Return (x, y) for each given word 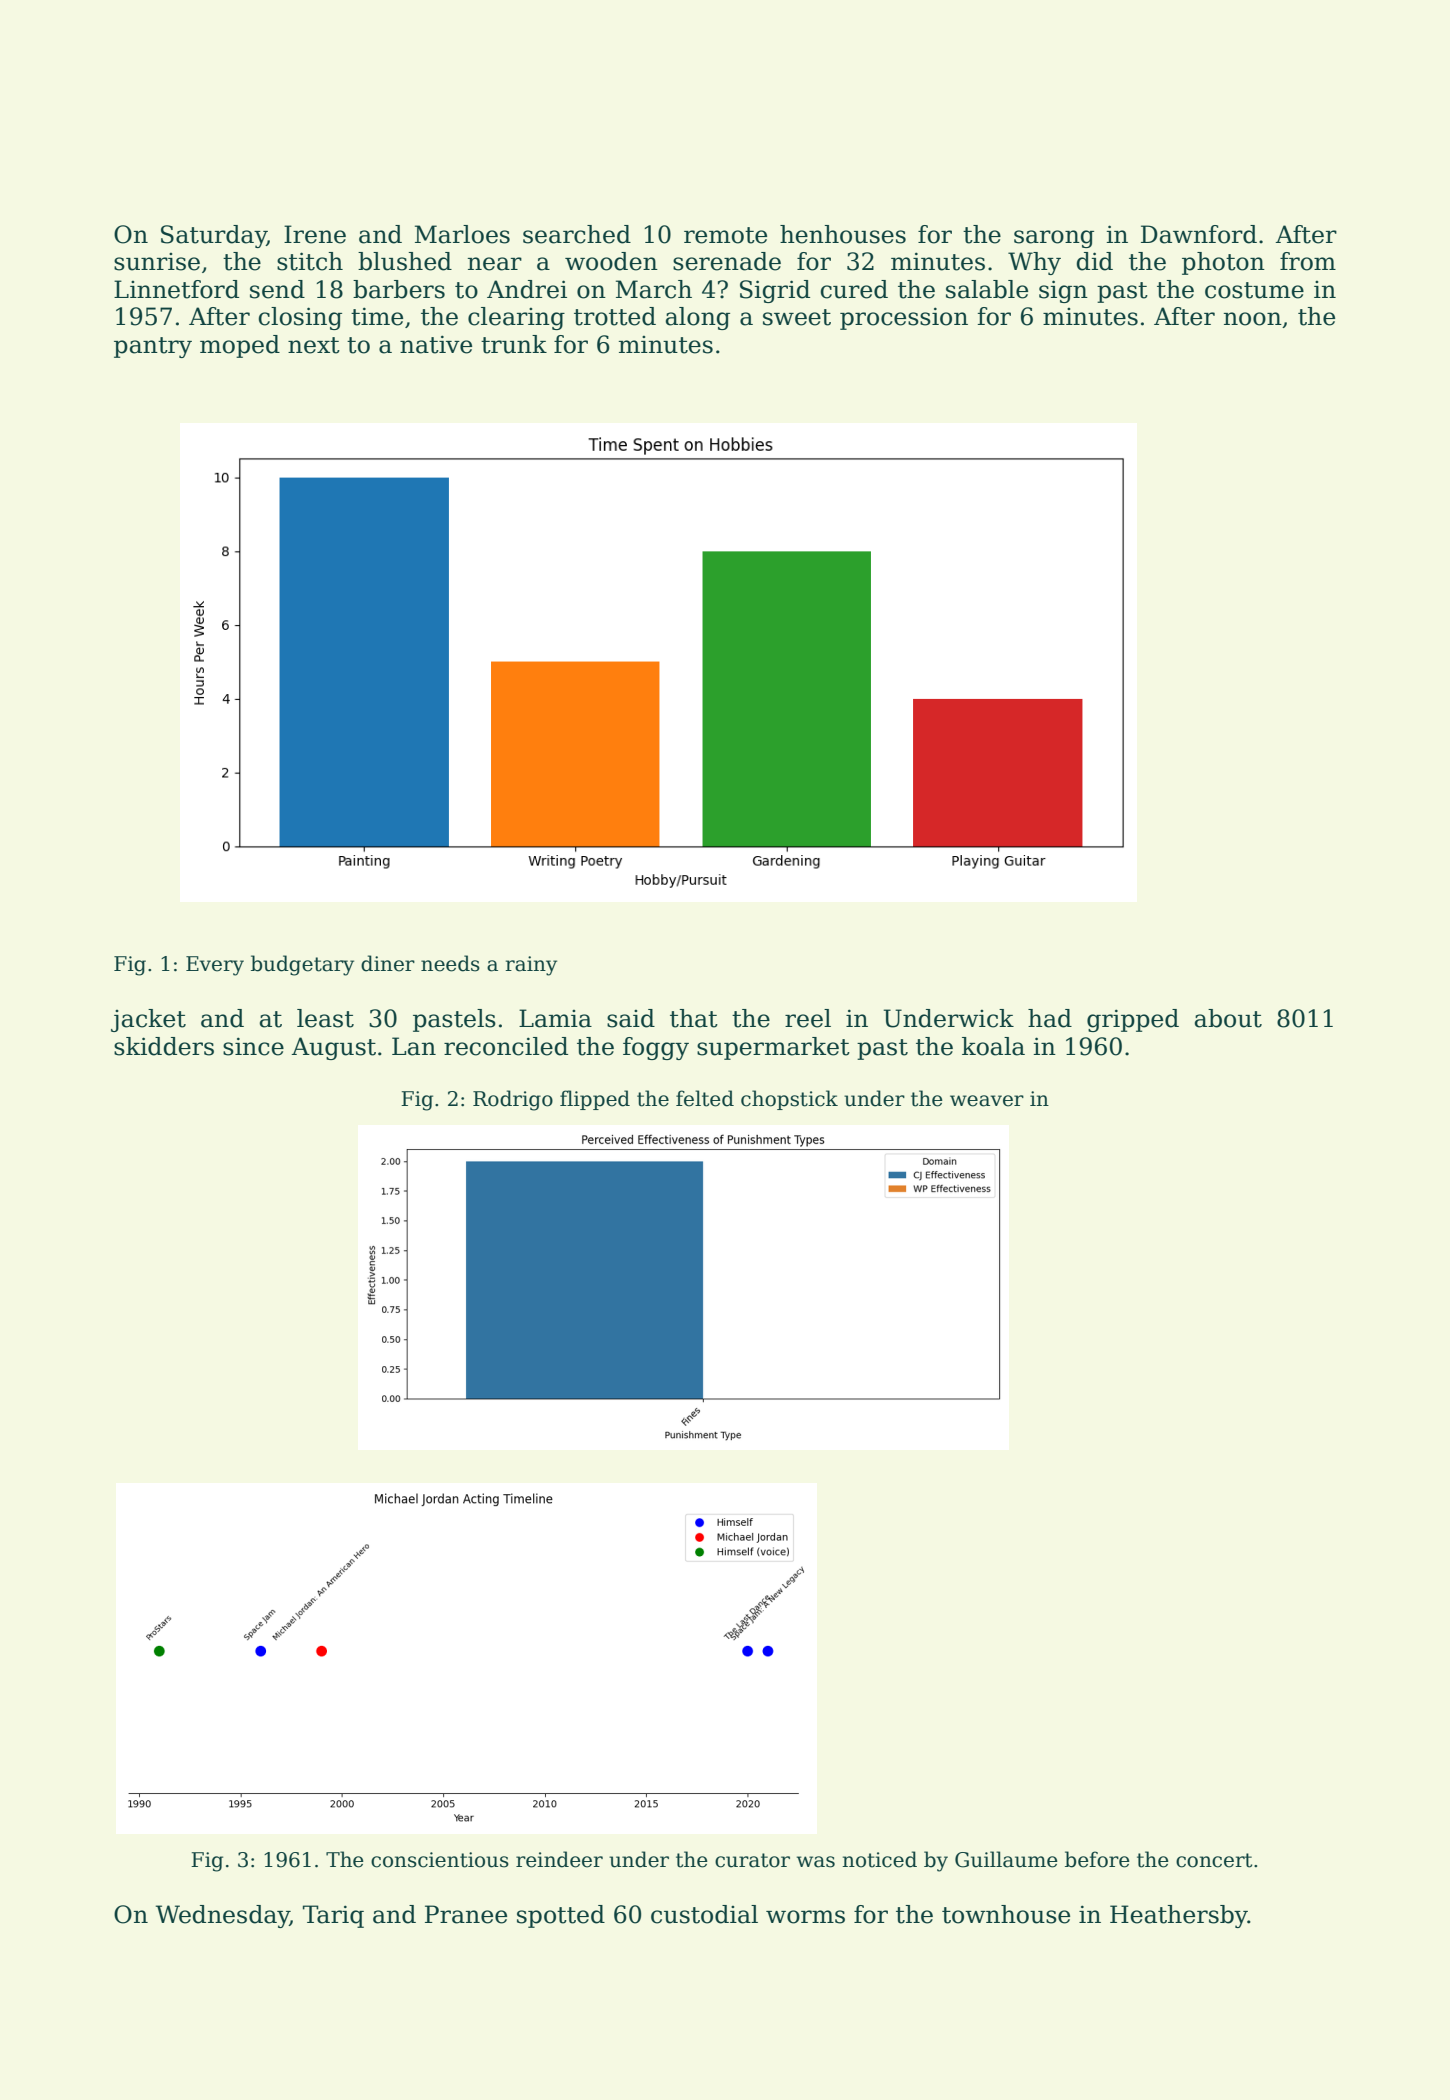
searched (577, 234)
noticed (879, 1859)
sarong (1054, 239)
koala (993, 1046)
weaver (987, 1101)
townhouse (1006, 1914)
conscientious (440, 1860)
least (325, 1018)
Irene (315, 234)
